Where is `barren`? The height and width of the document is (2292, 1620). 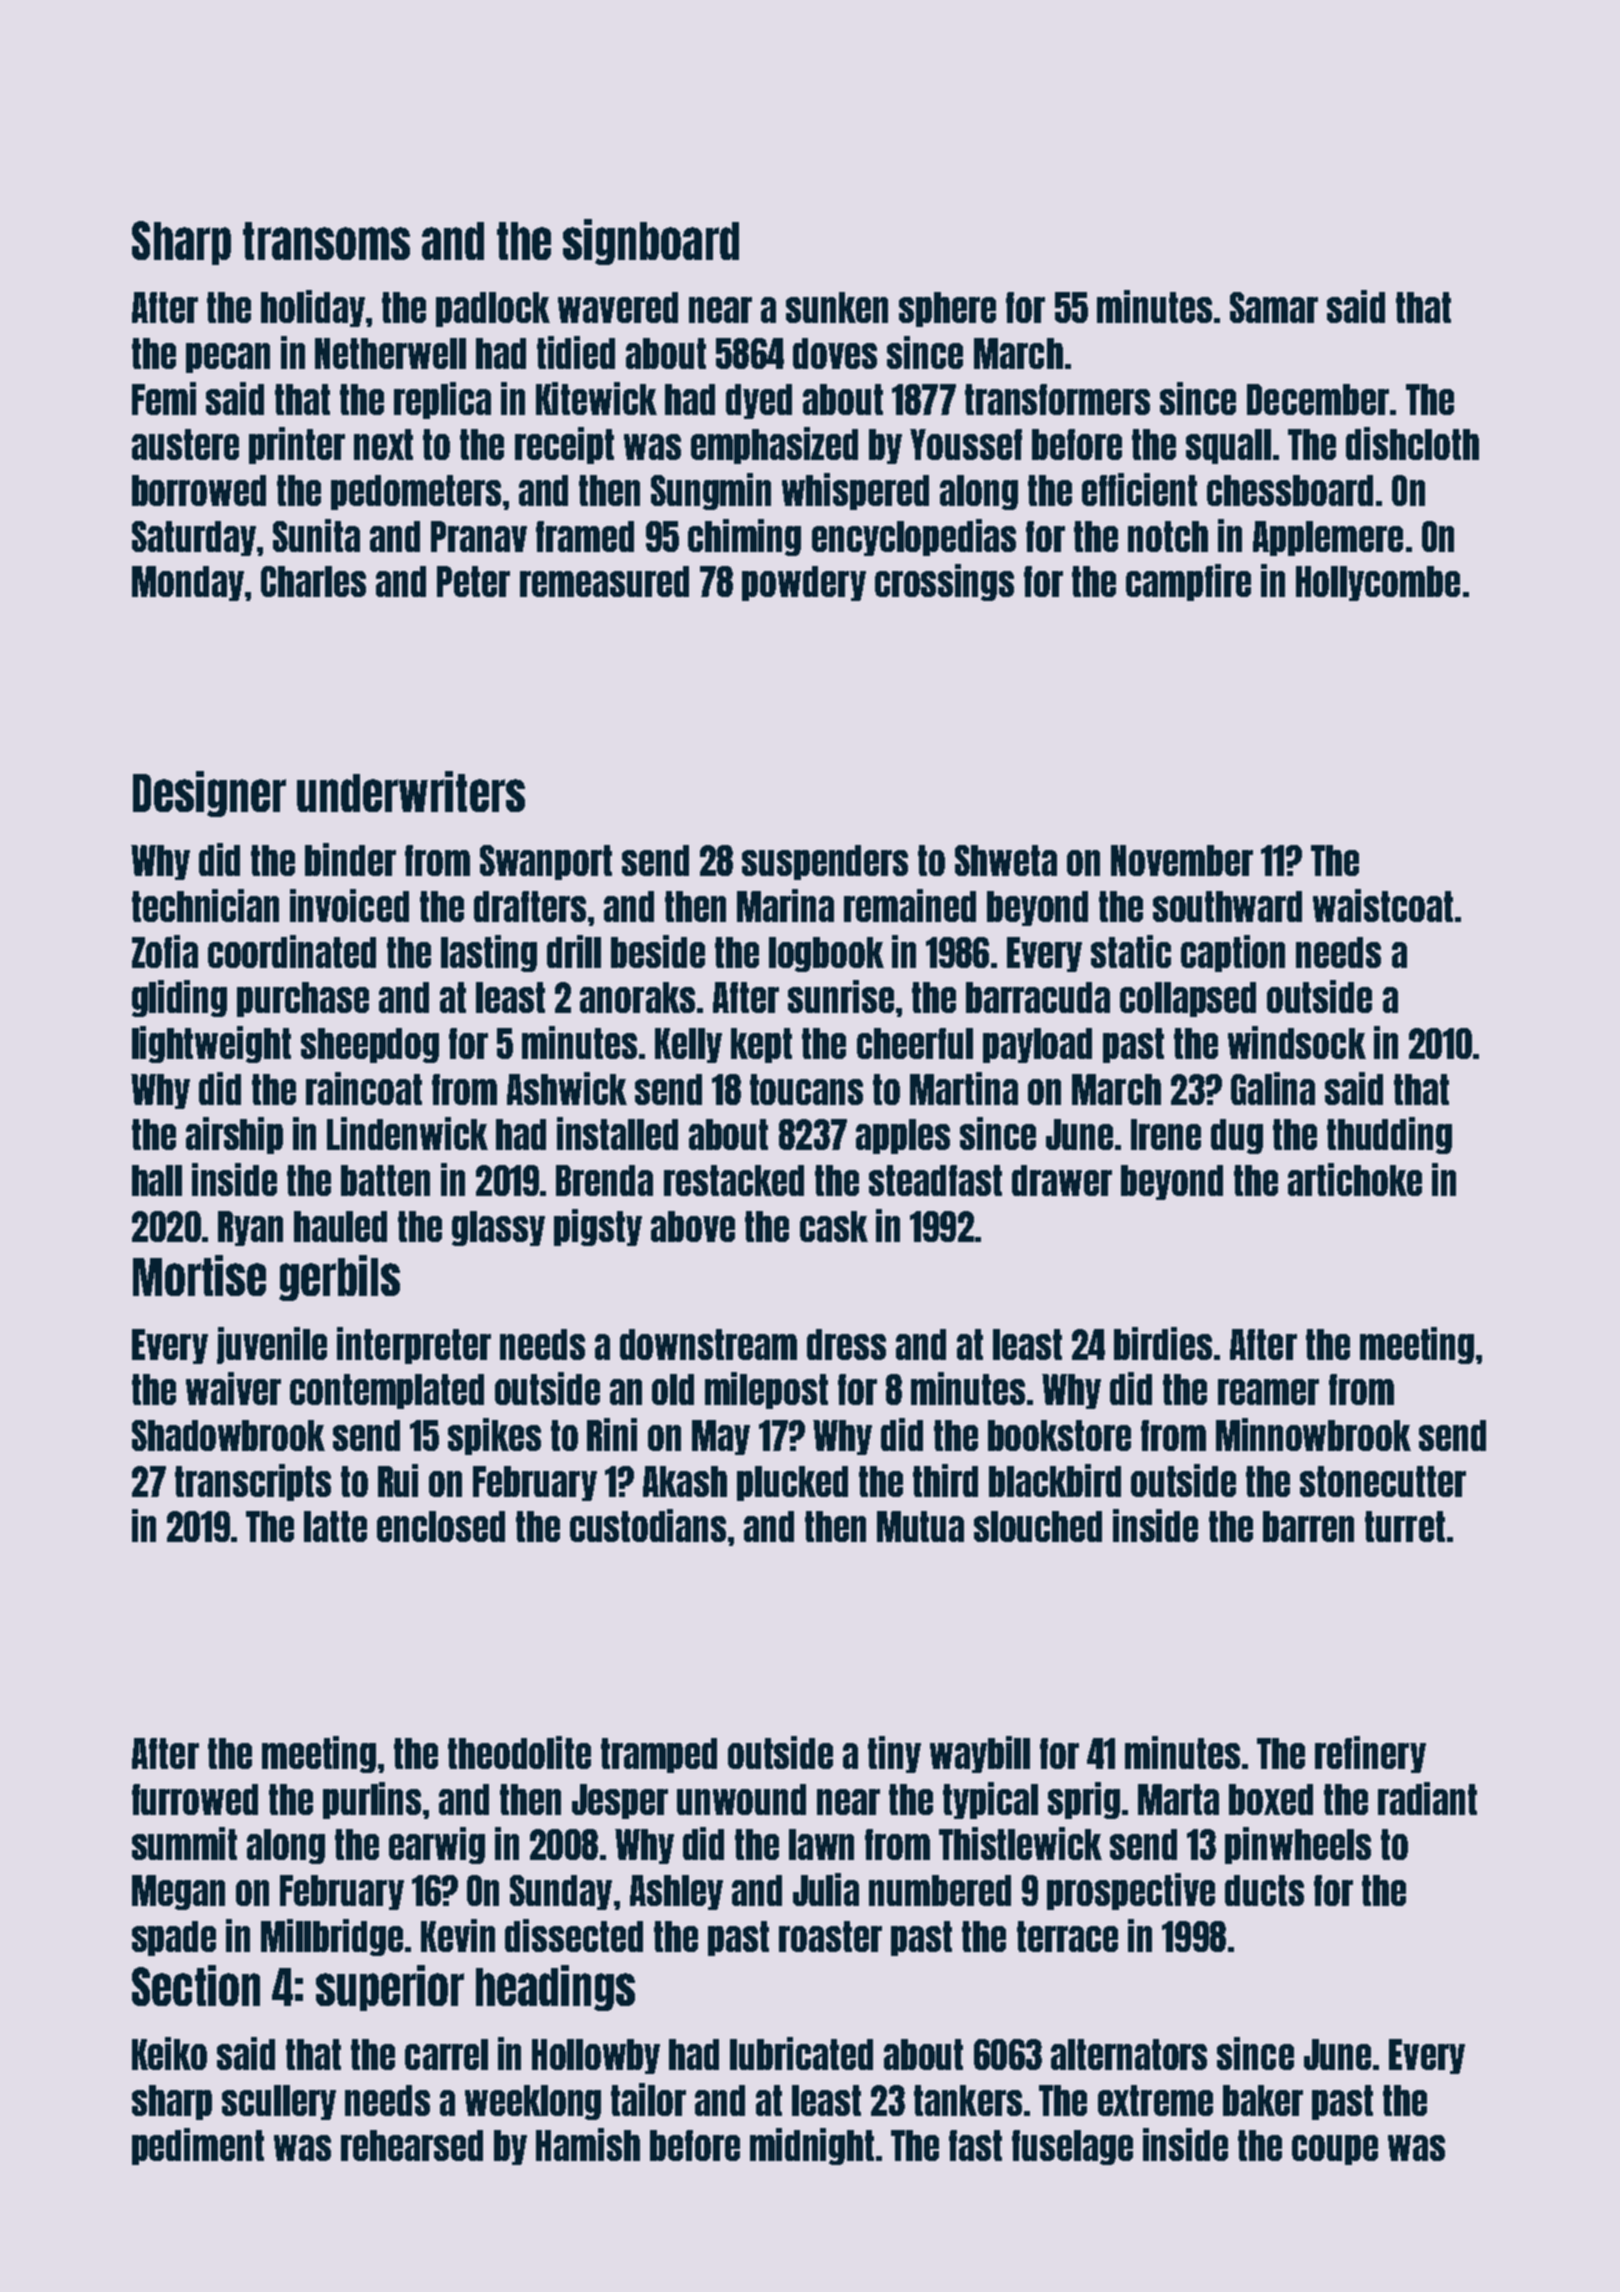 barren is located at coordinates (1308, 1526).
